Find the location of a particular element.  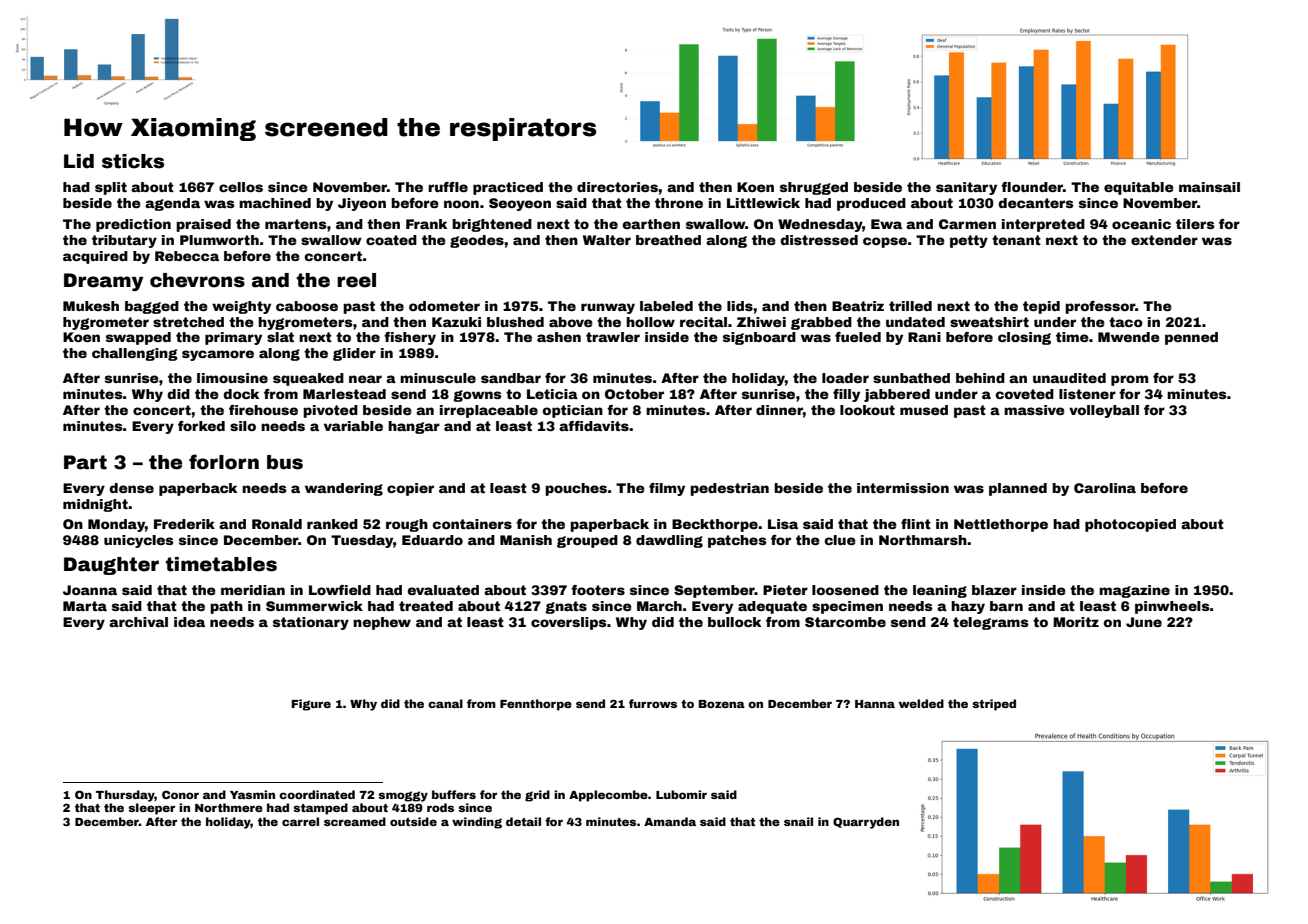

equitable is located at coordinates (1139, 188).
